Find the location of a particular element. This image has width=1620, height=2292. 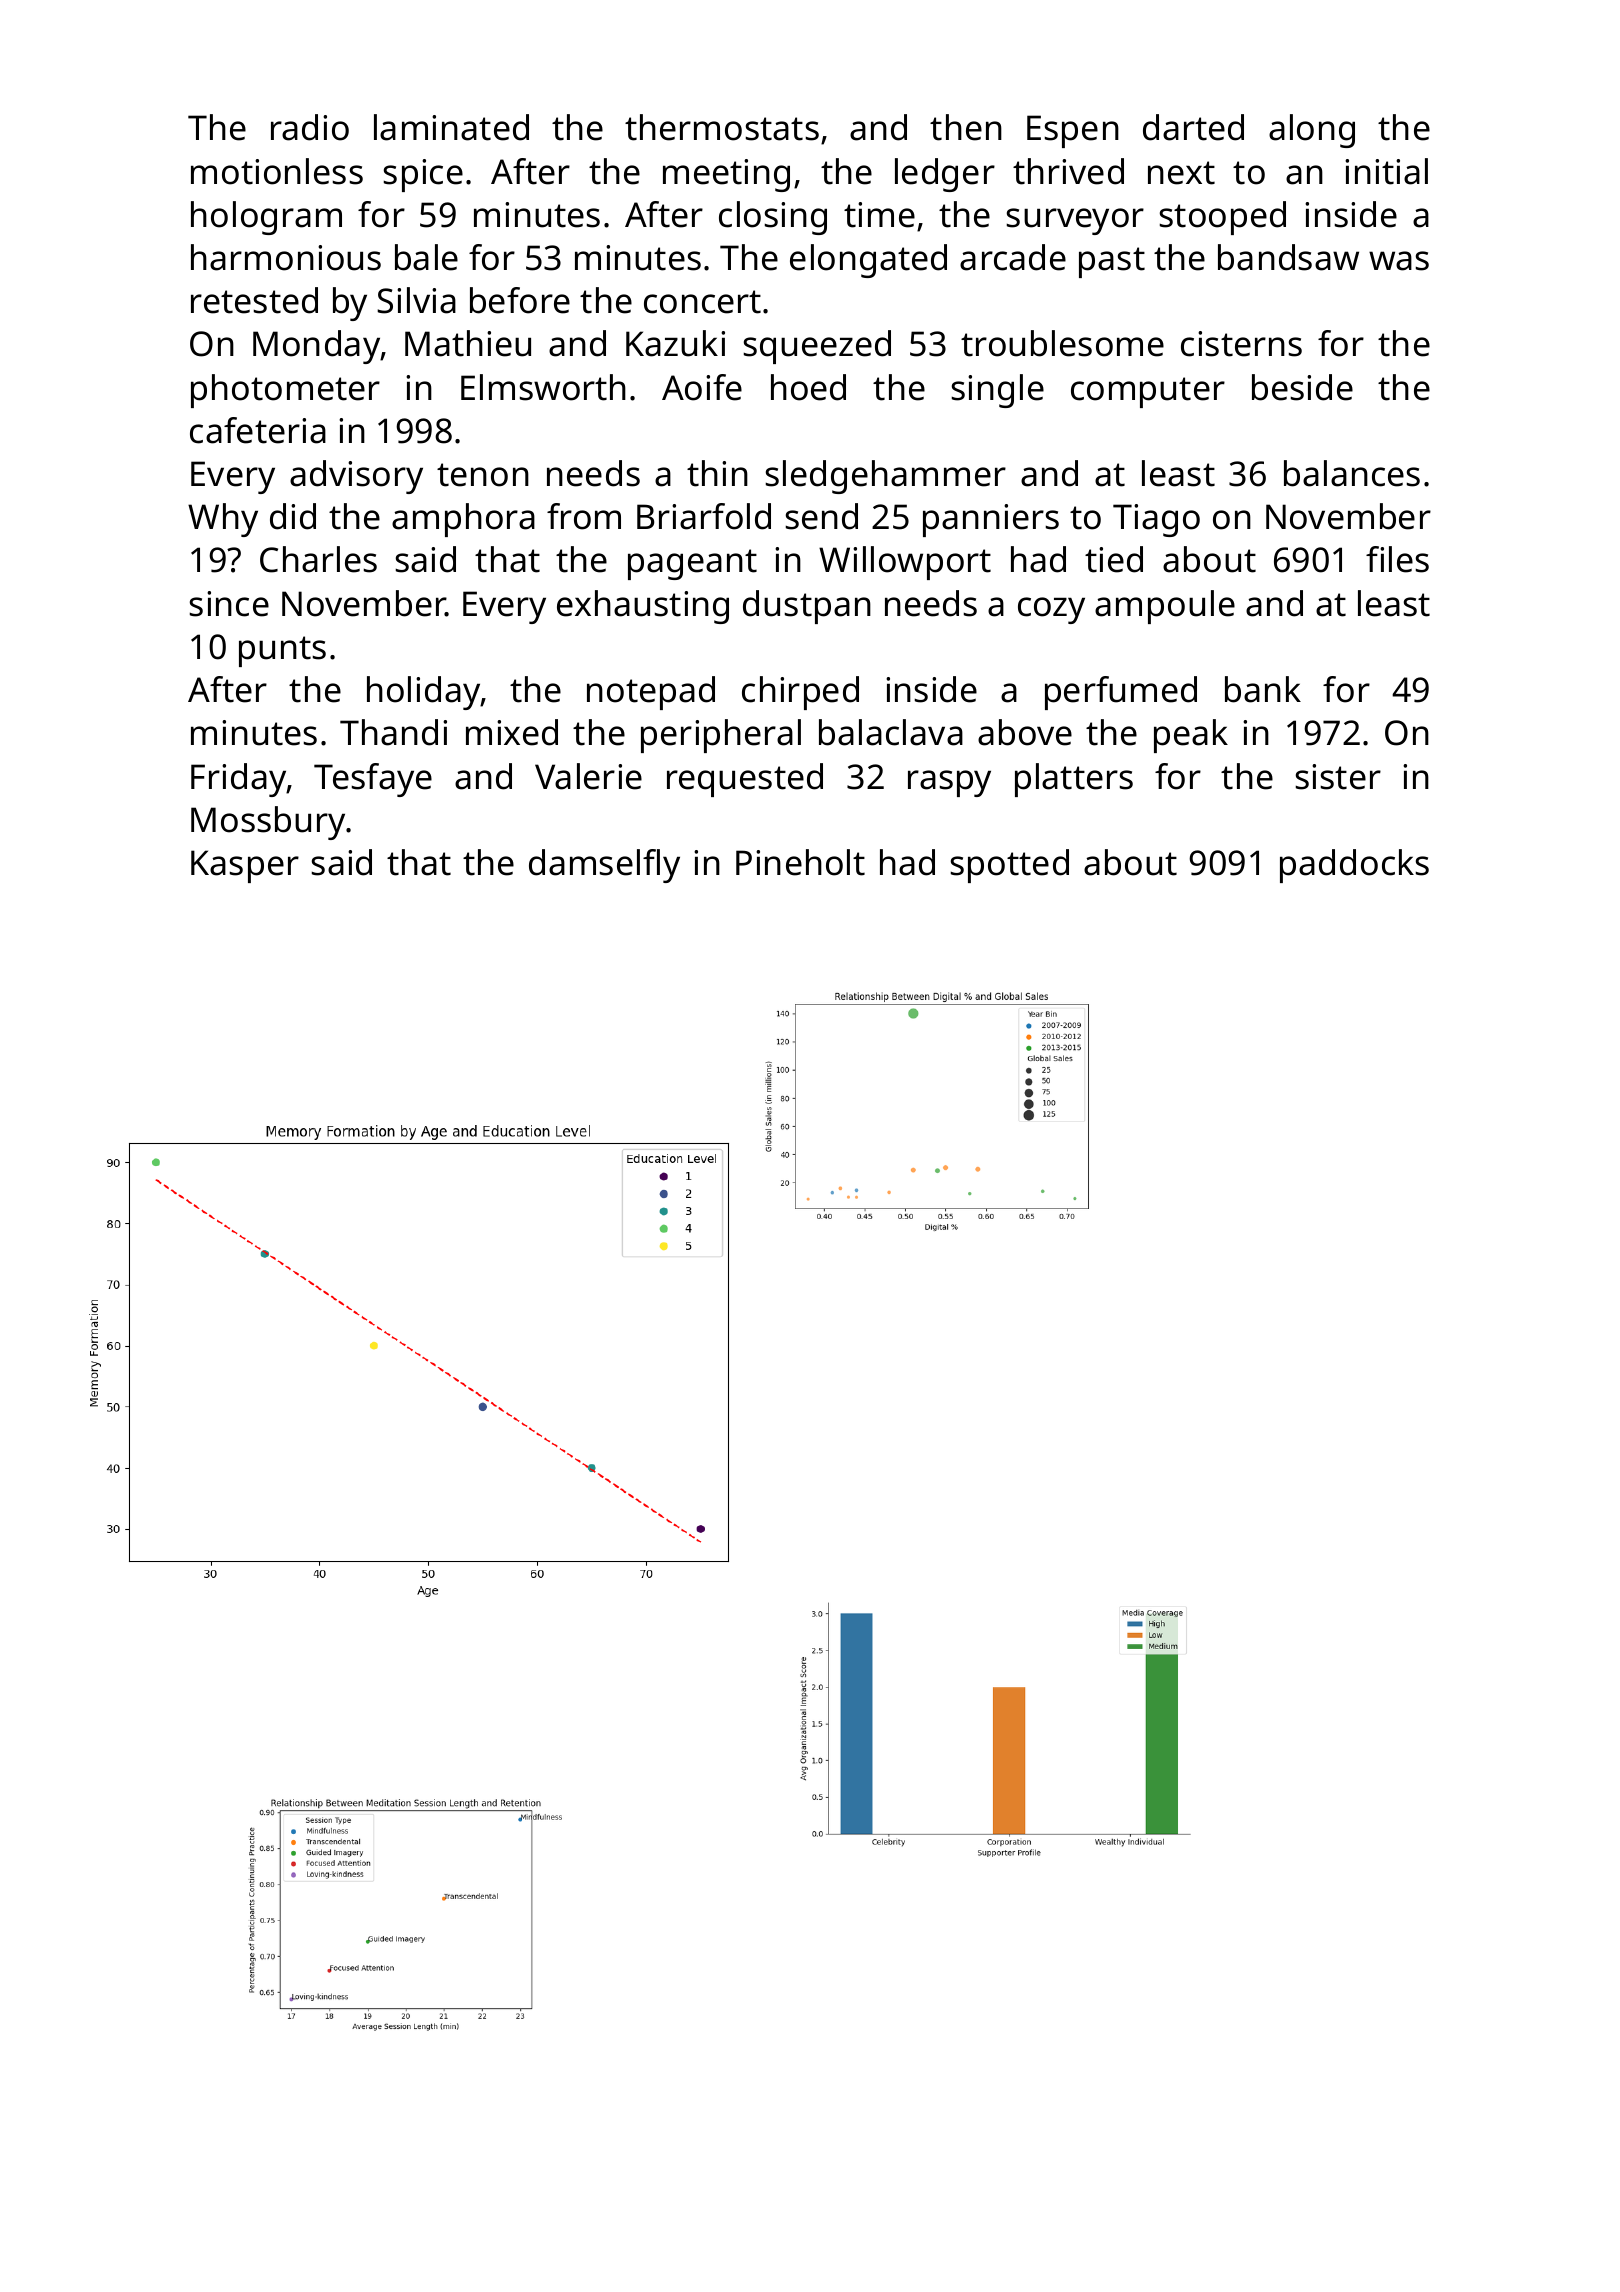

files is located at coordinates (1397, 559).
